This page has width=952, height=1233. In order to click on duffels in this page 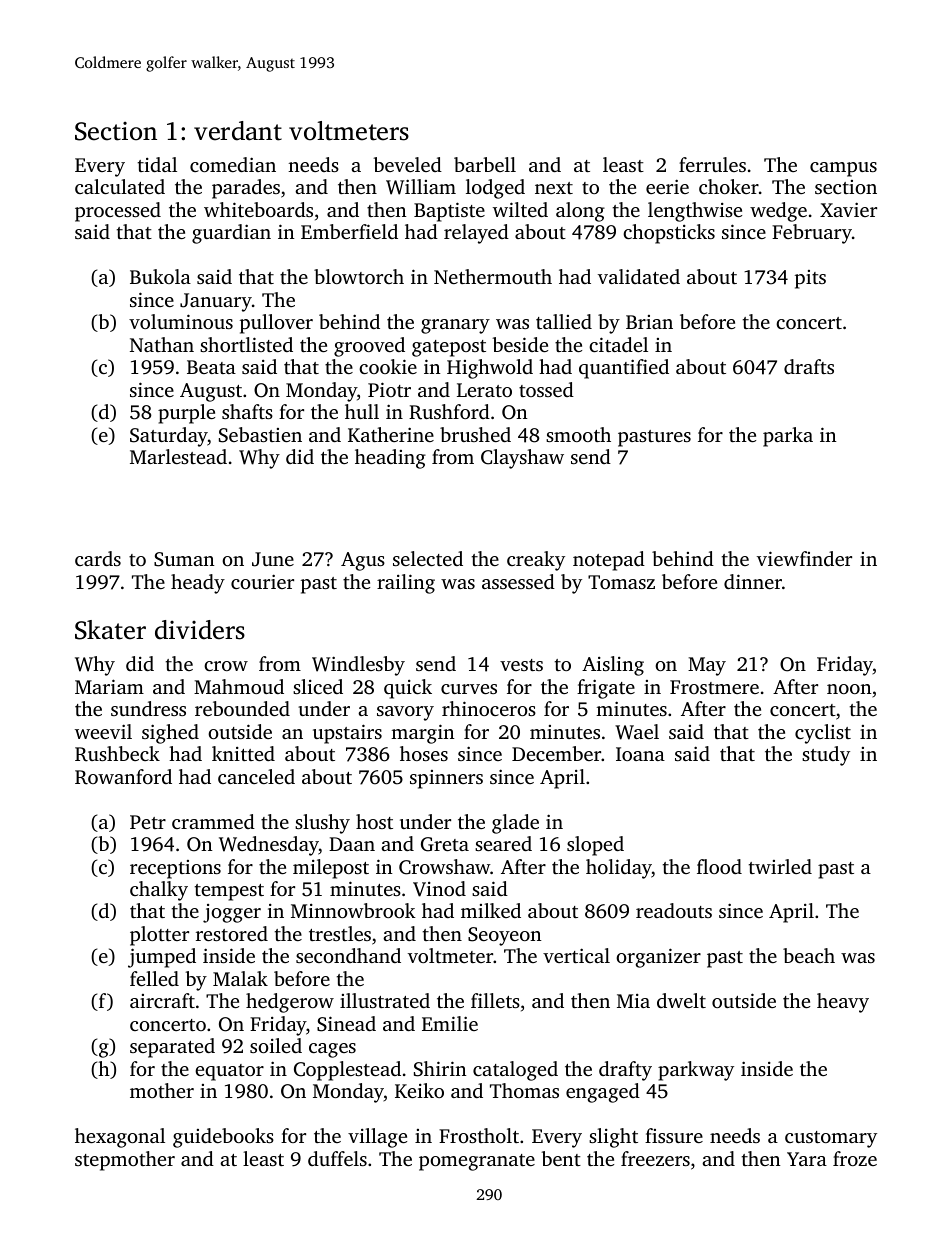, I will do `click(337, 1158)`.
